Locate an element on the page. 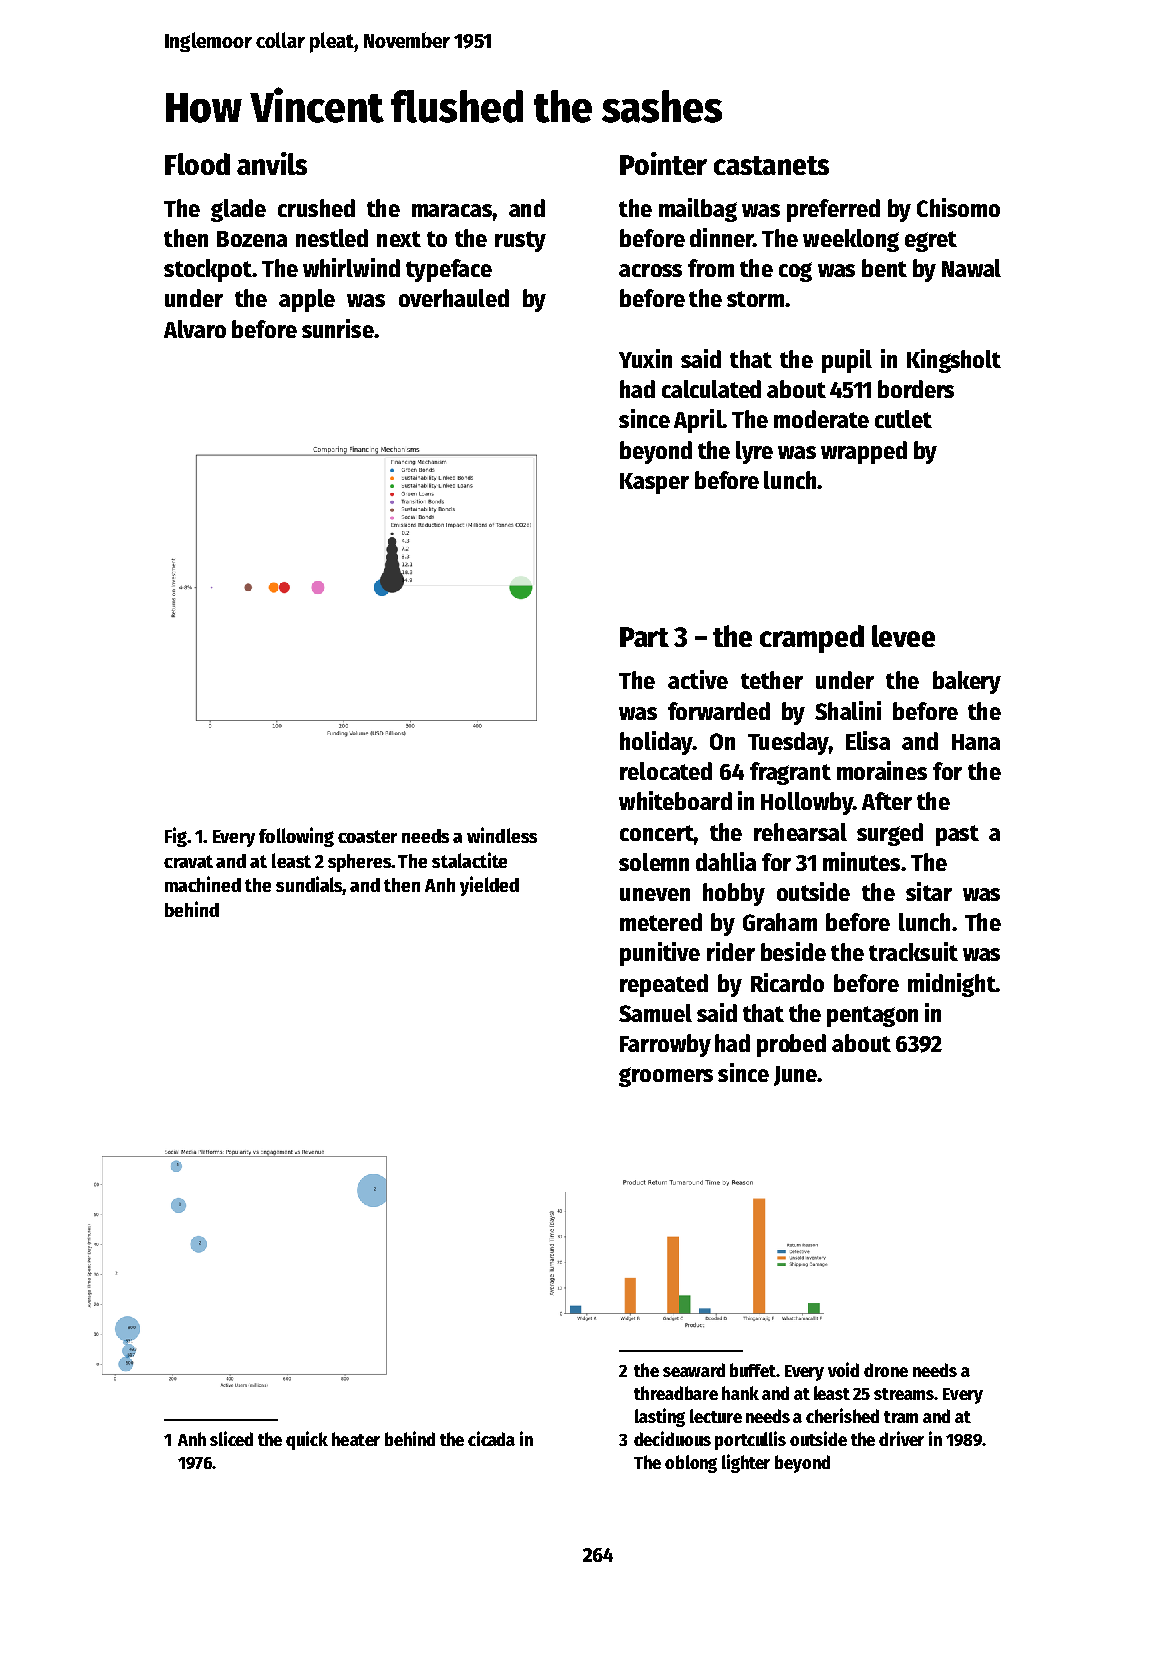 The width and height of the image is (1165, 1654). sliced is located at coordinates (231, 1438).
